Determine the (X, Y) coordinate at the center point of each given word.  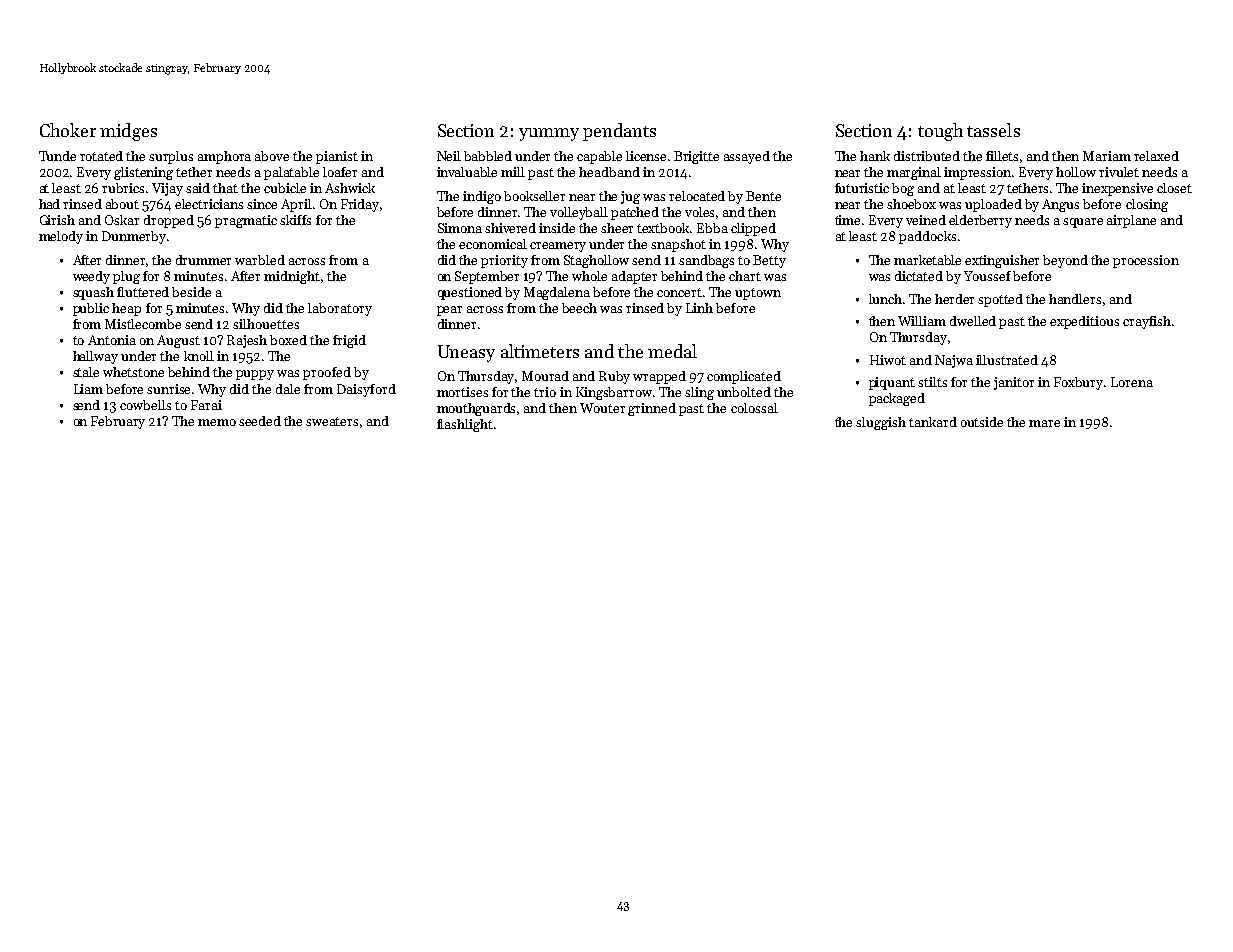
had (49, 204)
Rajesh (247, 341)
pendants (619, 132)
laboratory (340, 309)
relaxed (1156, 156)
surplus (171, 157)
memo (217, 422)
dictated (919, 276)
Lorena (1132, 382)
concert (679, 292)
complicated (744, 377)
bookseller (534, 196)
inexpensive (1117, 189)
